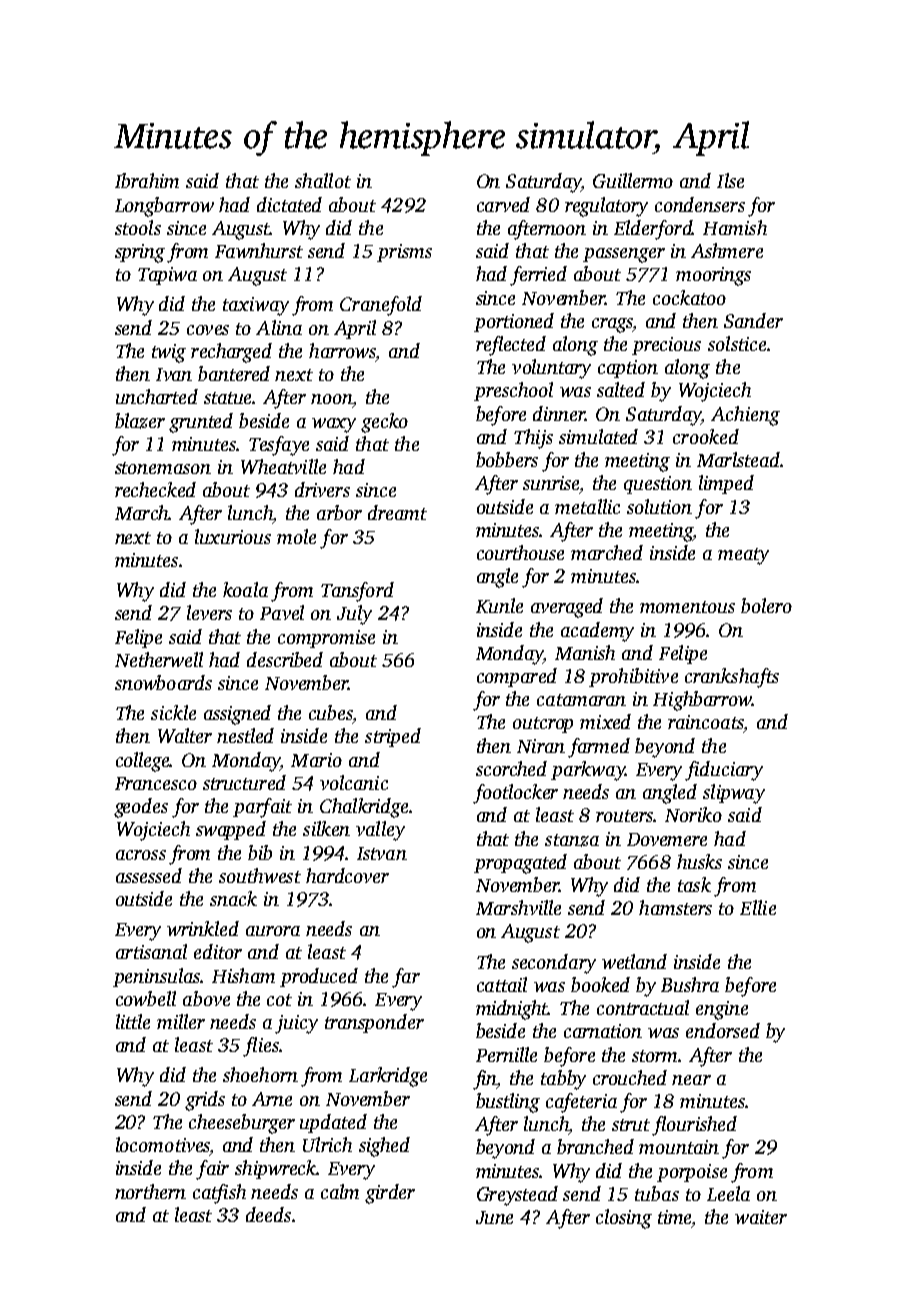 The image size is (908, 1316). What do you see at coordinates (737, 343) in the screenshot?
I see `solstice` at bounding box center [737, 343].
